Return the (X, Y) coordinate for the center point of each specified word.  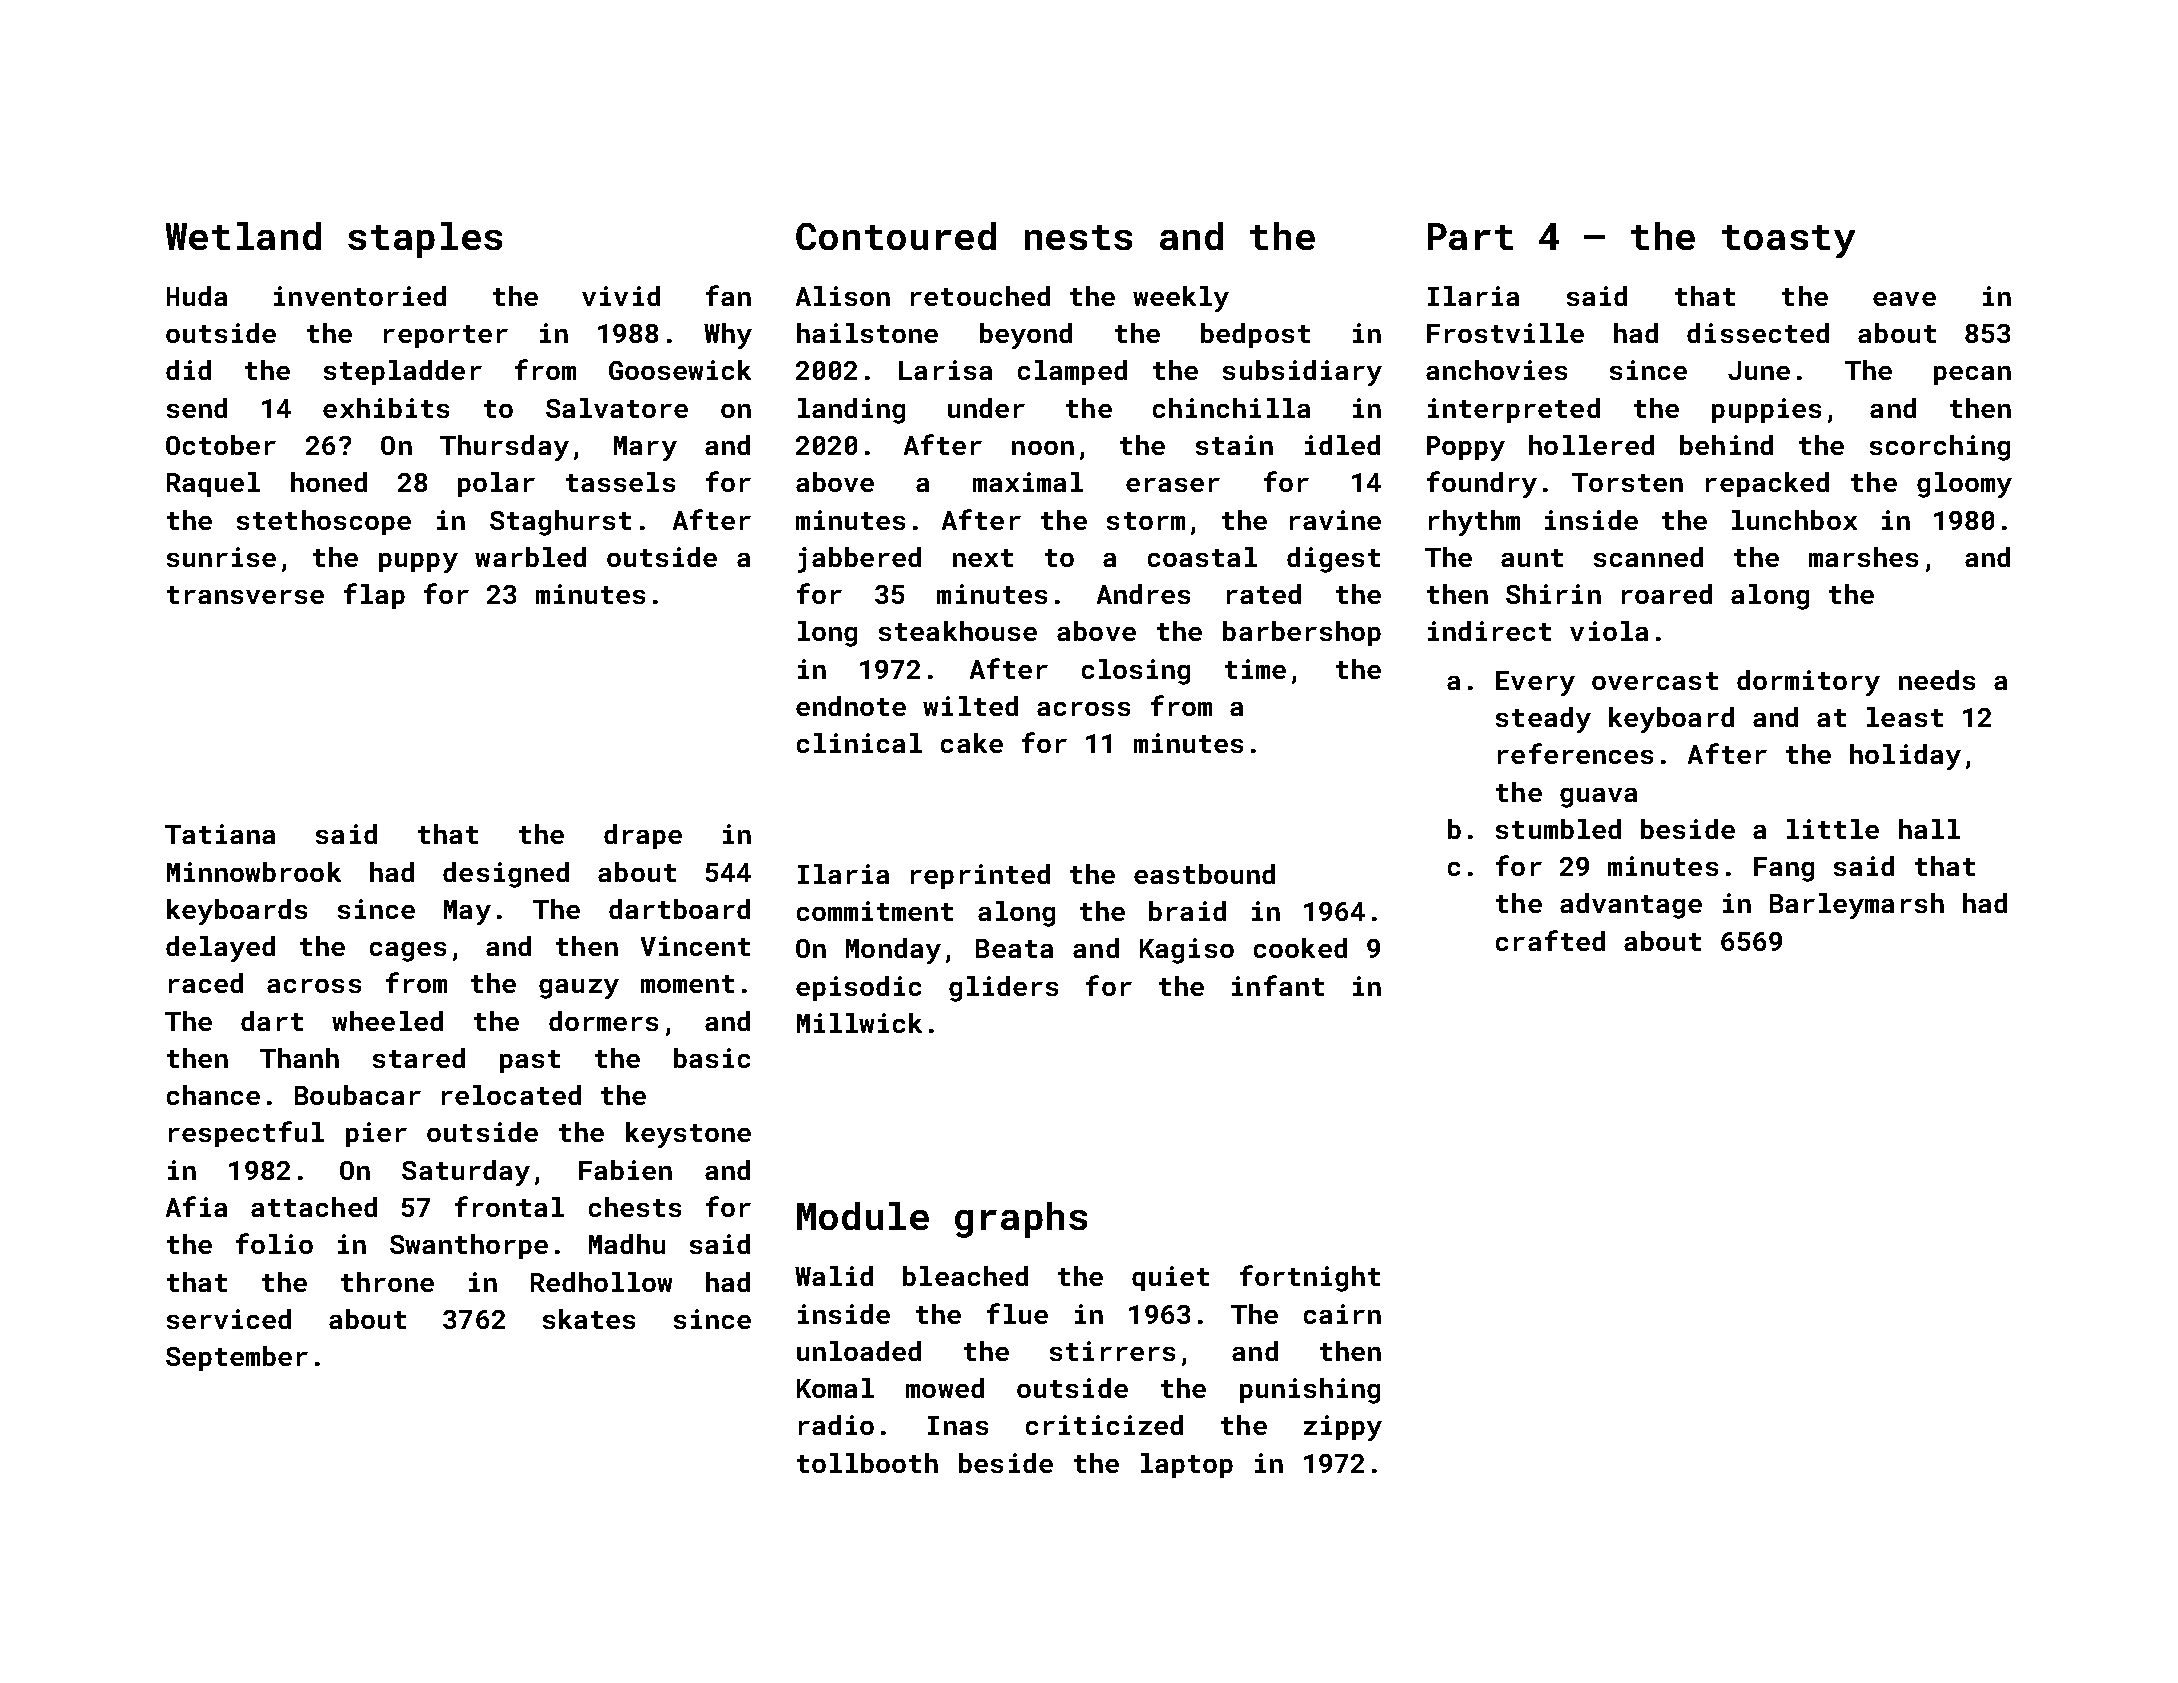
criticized (1104, 1425)
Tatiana (220, 834)
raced (206, 983)
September (237, 1358)
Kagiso (1187, 951)
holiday (1905, 757)
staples (425, 240)
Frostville (1505, 333)
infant (1278, 985)
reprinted (980, 876)
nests (1078, 237)
